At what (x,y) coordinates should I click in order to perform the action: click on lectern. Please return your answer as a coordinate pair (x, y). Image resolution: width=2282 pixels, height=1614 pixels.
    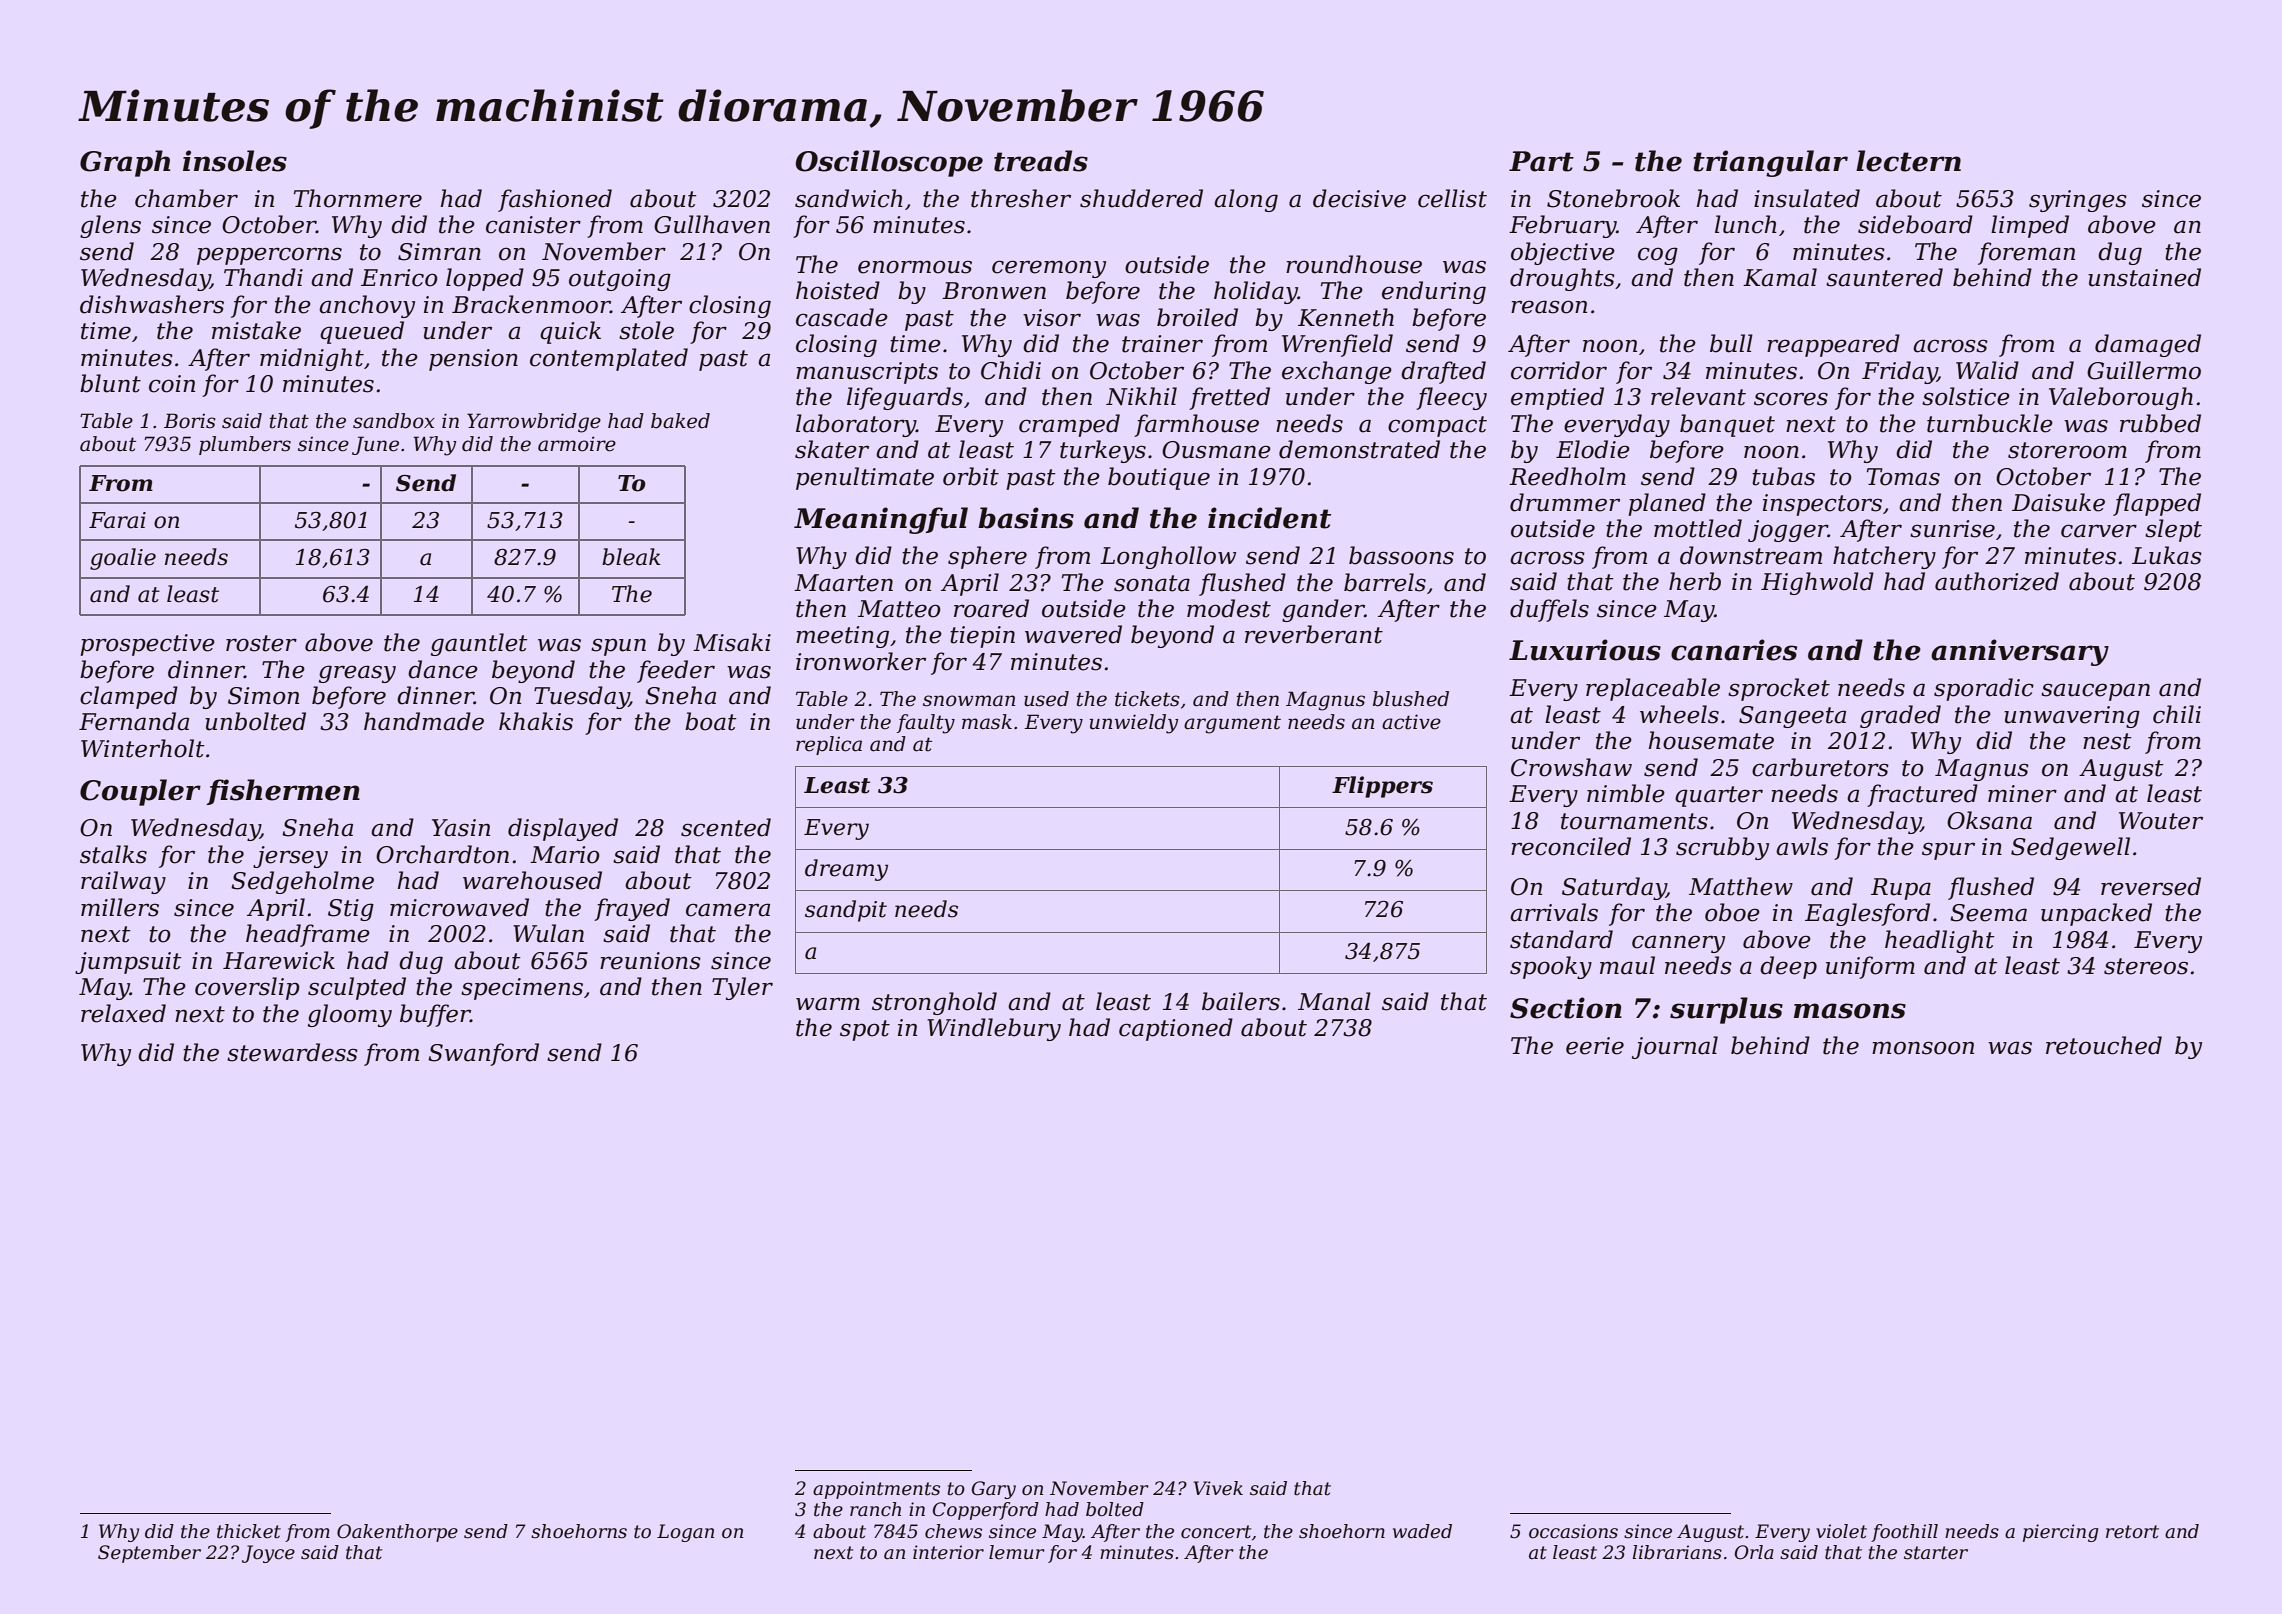
    Looking at the image, I should click on (1908, 161).
